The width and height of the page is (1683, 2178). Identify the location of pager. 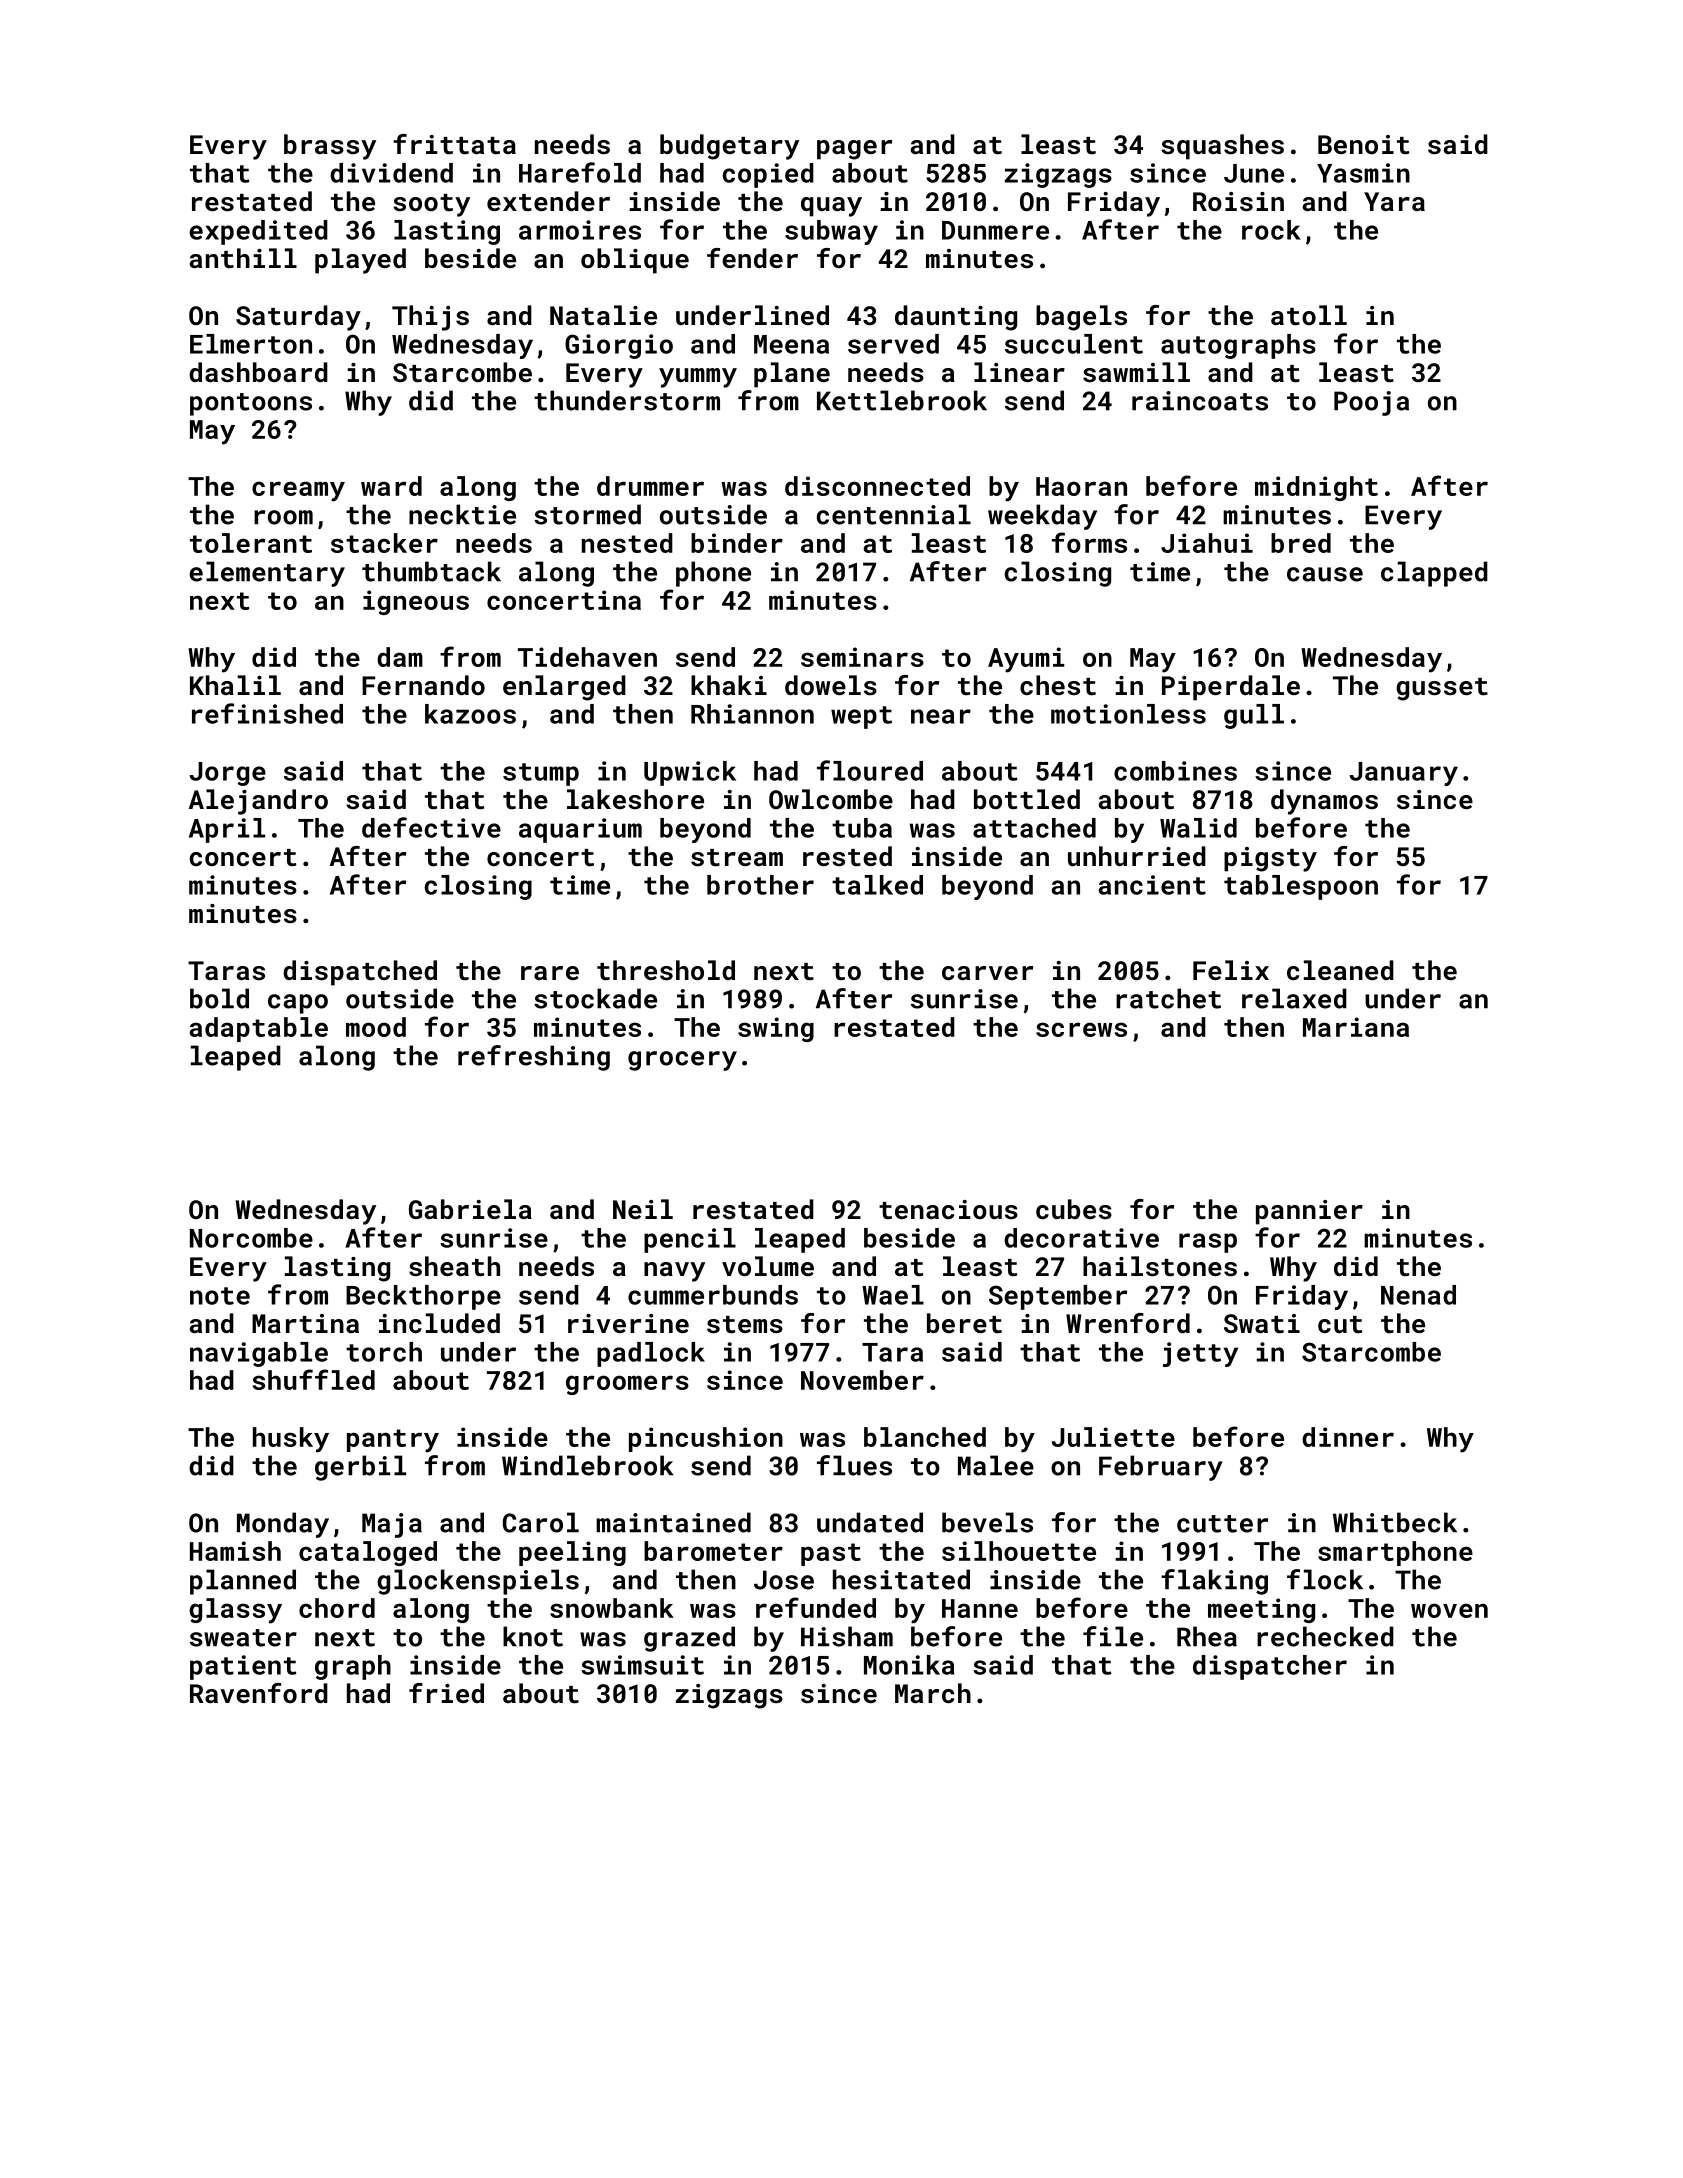
(854, 150).
